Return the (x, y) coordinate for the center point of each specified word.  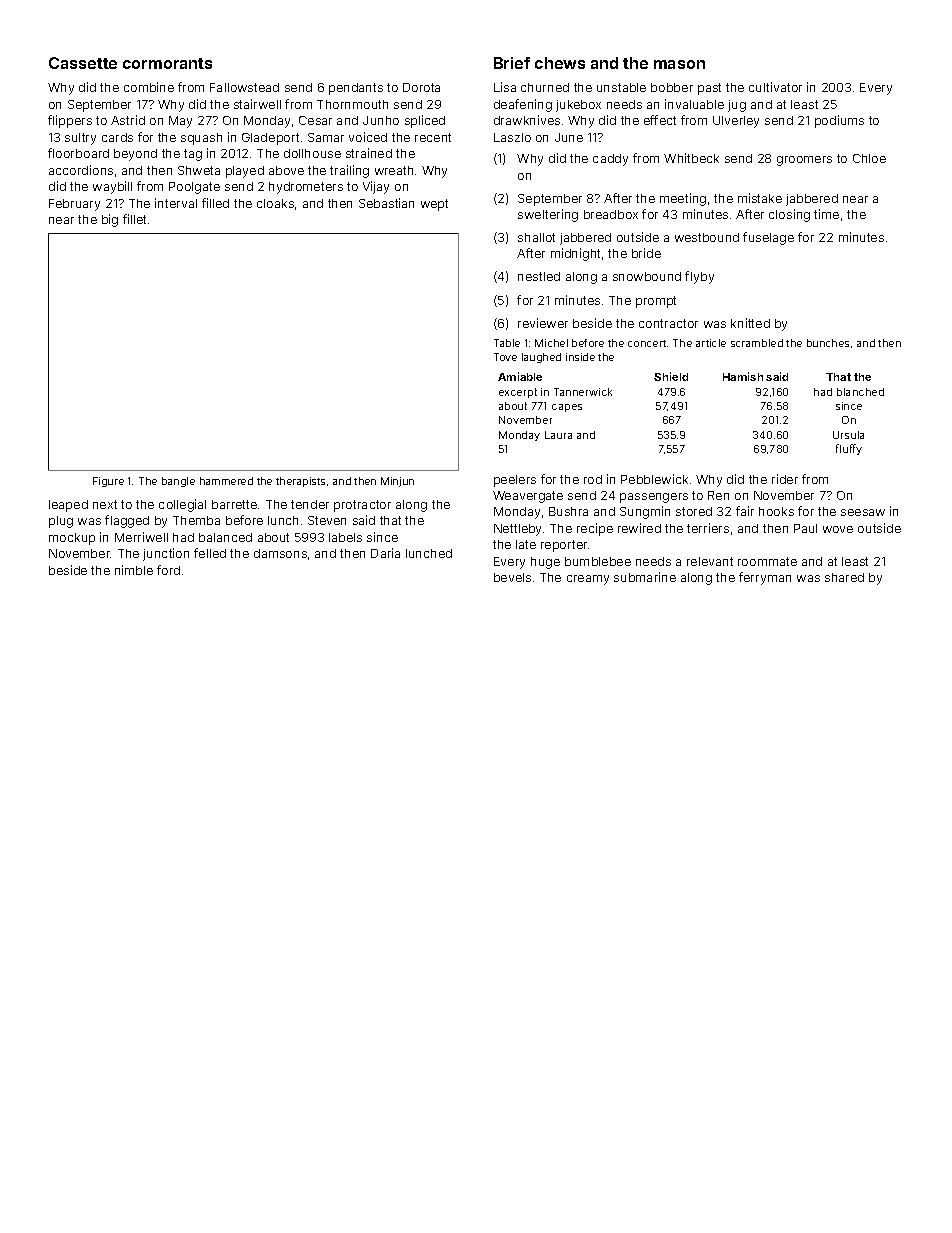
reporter (564, 546)
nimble (134, 570)
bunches (828, 343)
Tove (505, 357)
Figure (108, 482)
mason (679, 64)
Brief (512, 63)
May (180, 122)
